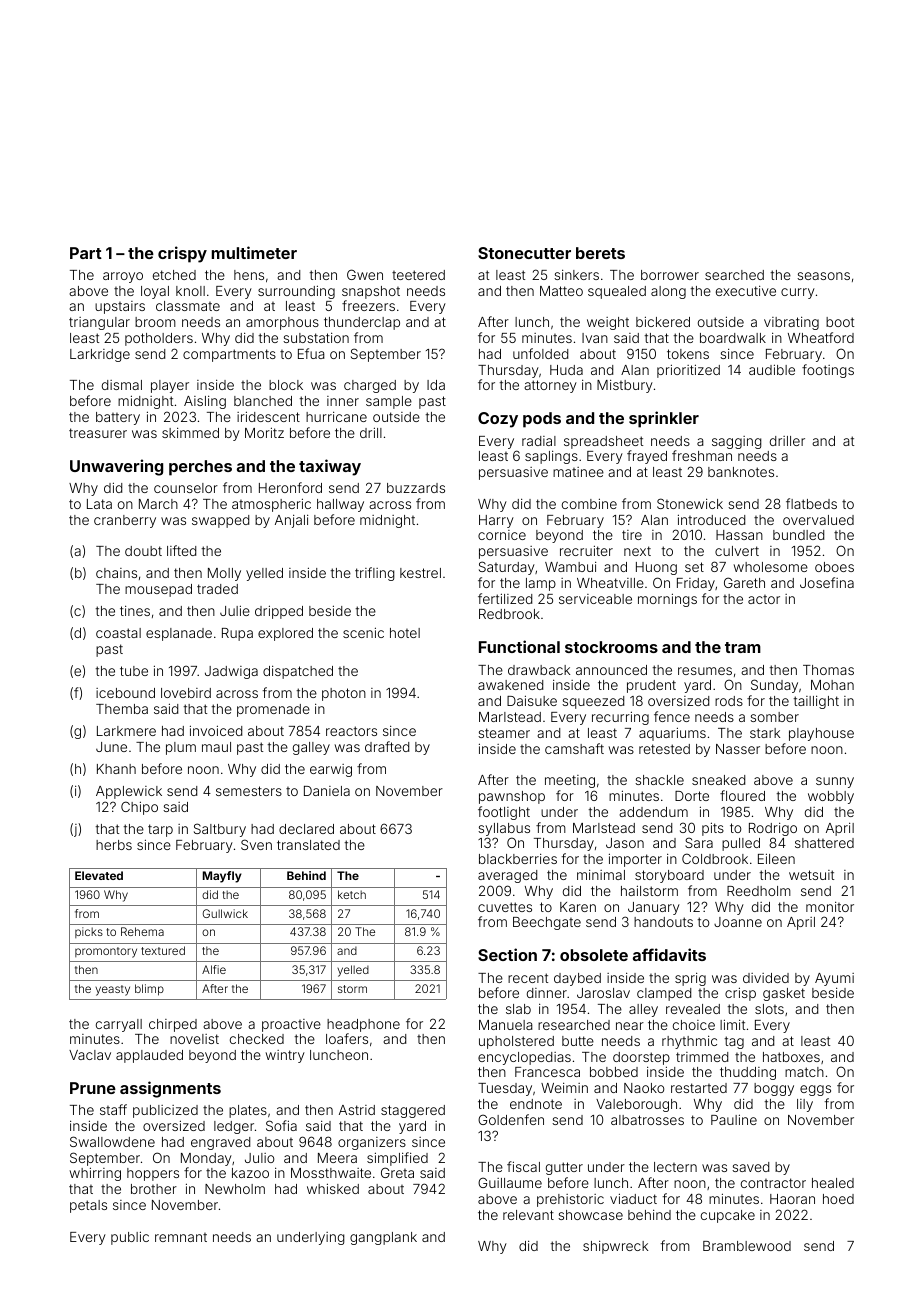  What do you see at coordinates (214, 969) in the screenshot?
I see `Alfie` at bounding box center [214, 969].
